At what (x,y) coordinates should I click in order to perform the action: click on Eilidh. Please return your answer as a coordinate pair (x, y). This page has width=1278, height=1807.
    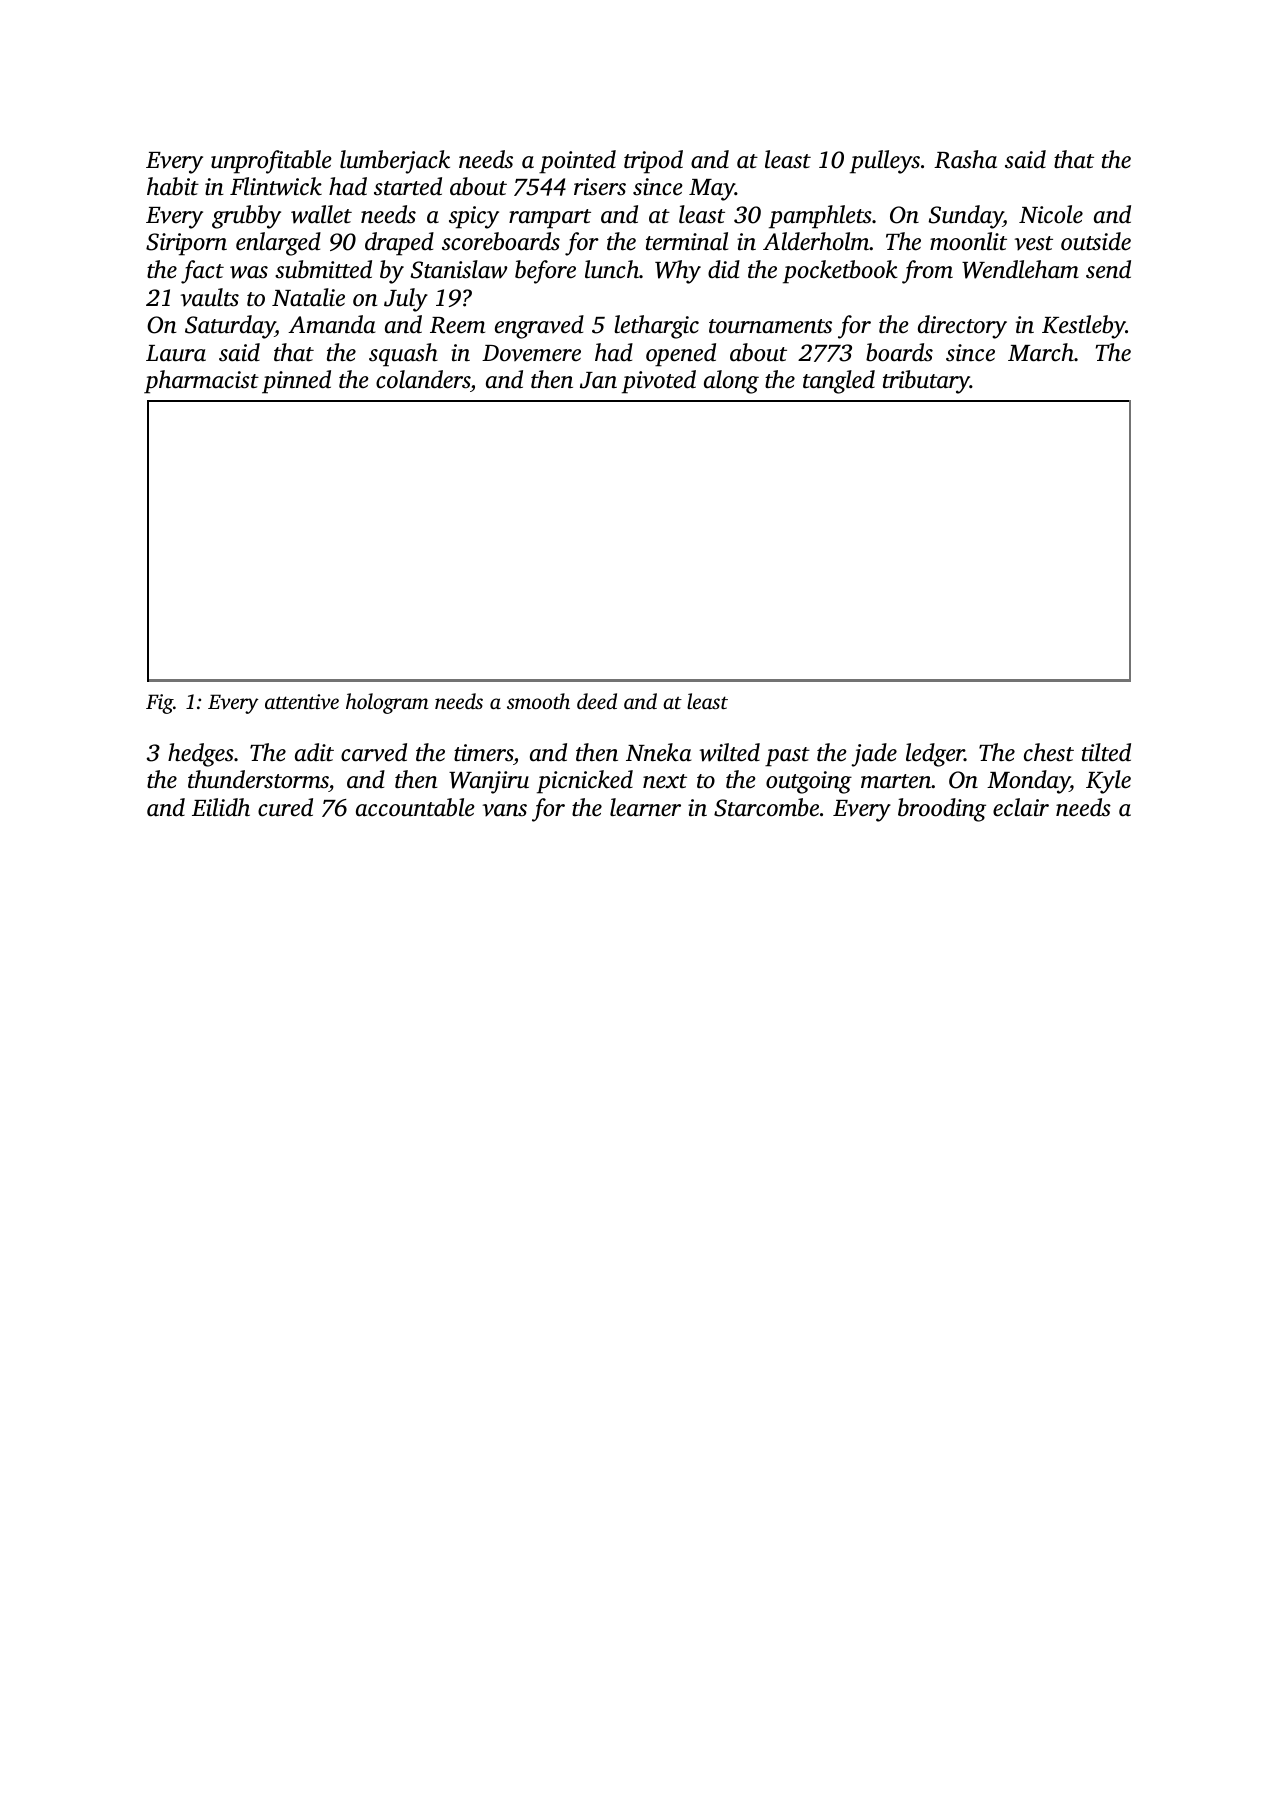
    Looking at the image, I should click on (221, 807).
